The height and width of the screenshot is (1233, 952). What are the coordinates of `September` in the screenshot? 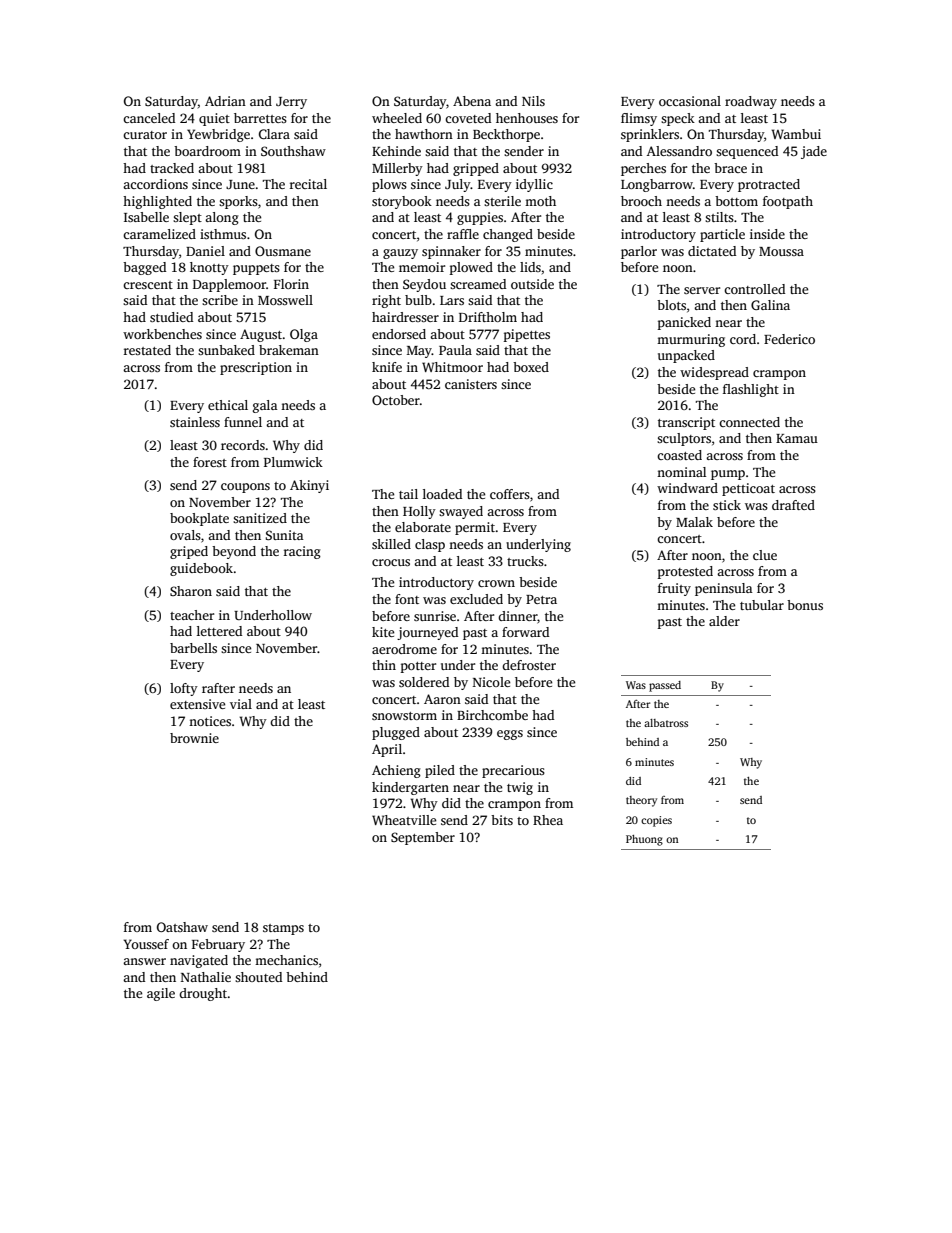 It's located at (423, 838).
